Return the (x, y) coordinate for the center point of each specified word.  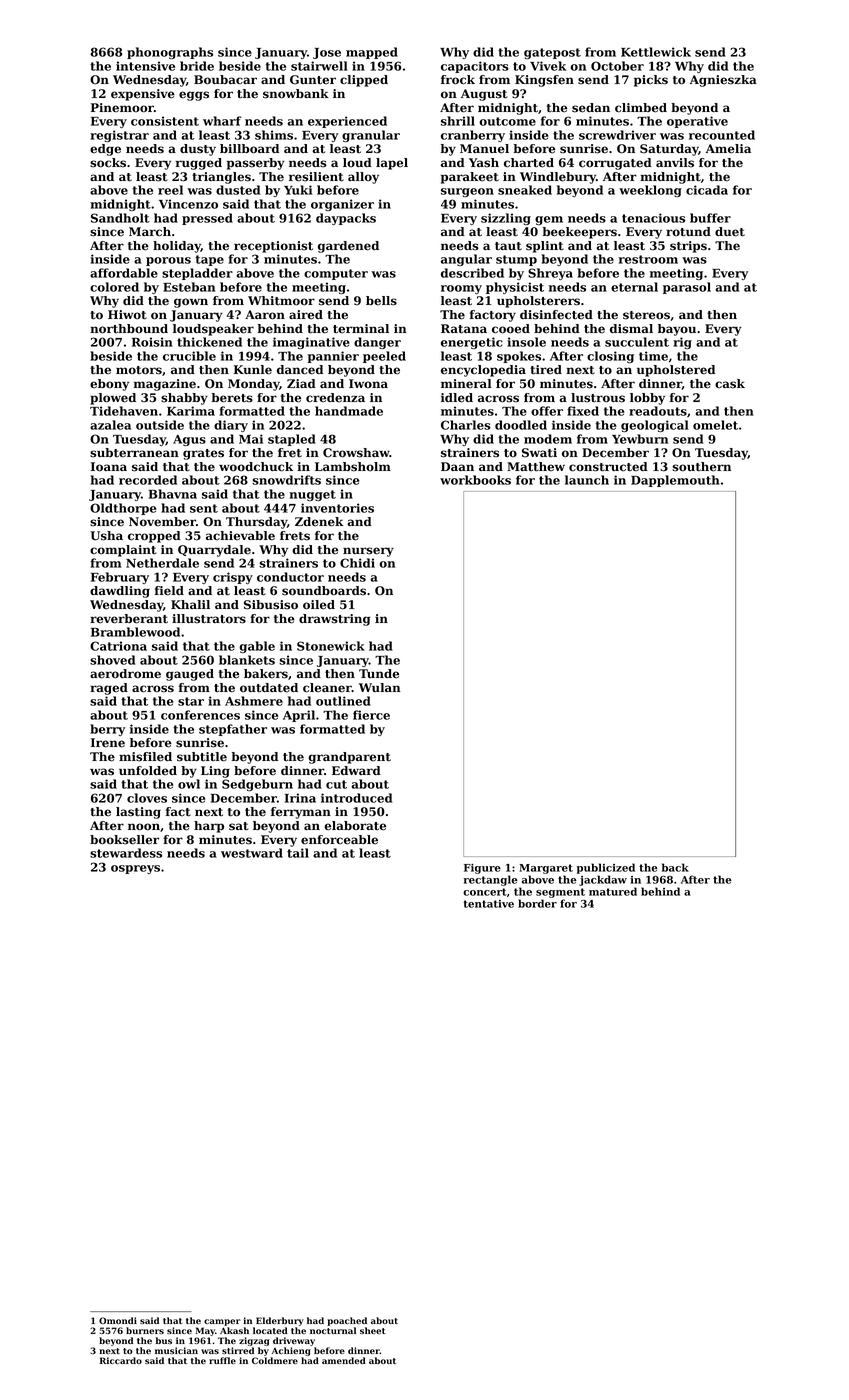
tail (298, 853)
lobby (647, 399)
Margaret (546, 869)
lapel (392, 164)
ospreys (135, 869)
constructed (608, 467)
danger (377, 343)
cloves (147, 798)
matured (613, 891)
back (675, 867)
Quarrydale (214, 551)
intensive (145, 66)
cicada (707, 190)
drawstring (334, 620)
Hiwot (127, 315)
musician (176, 1350)
